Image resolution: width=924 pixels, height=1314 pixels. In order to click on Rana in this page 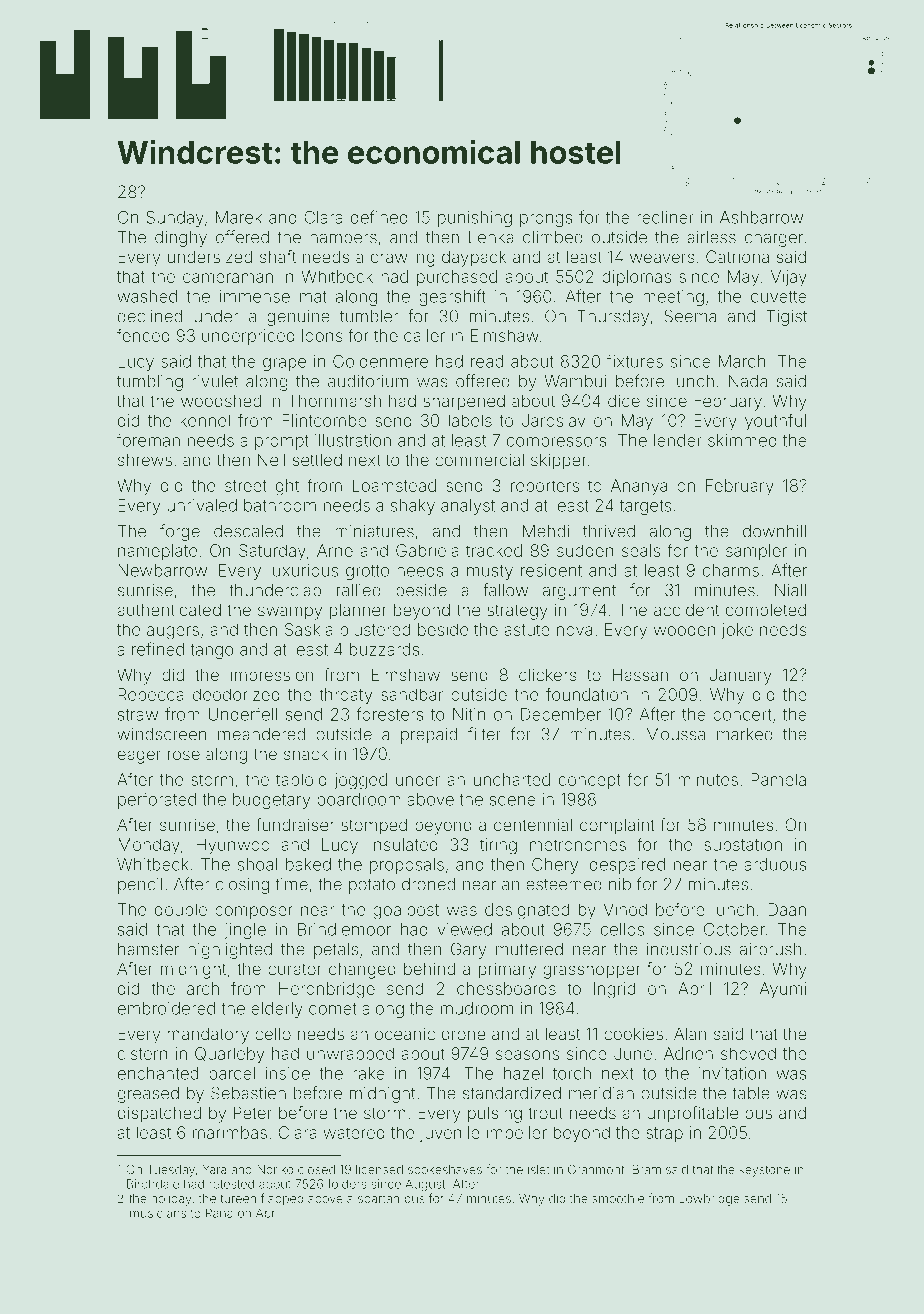, I will do `click(219, 1213)`.
